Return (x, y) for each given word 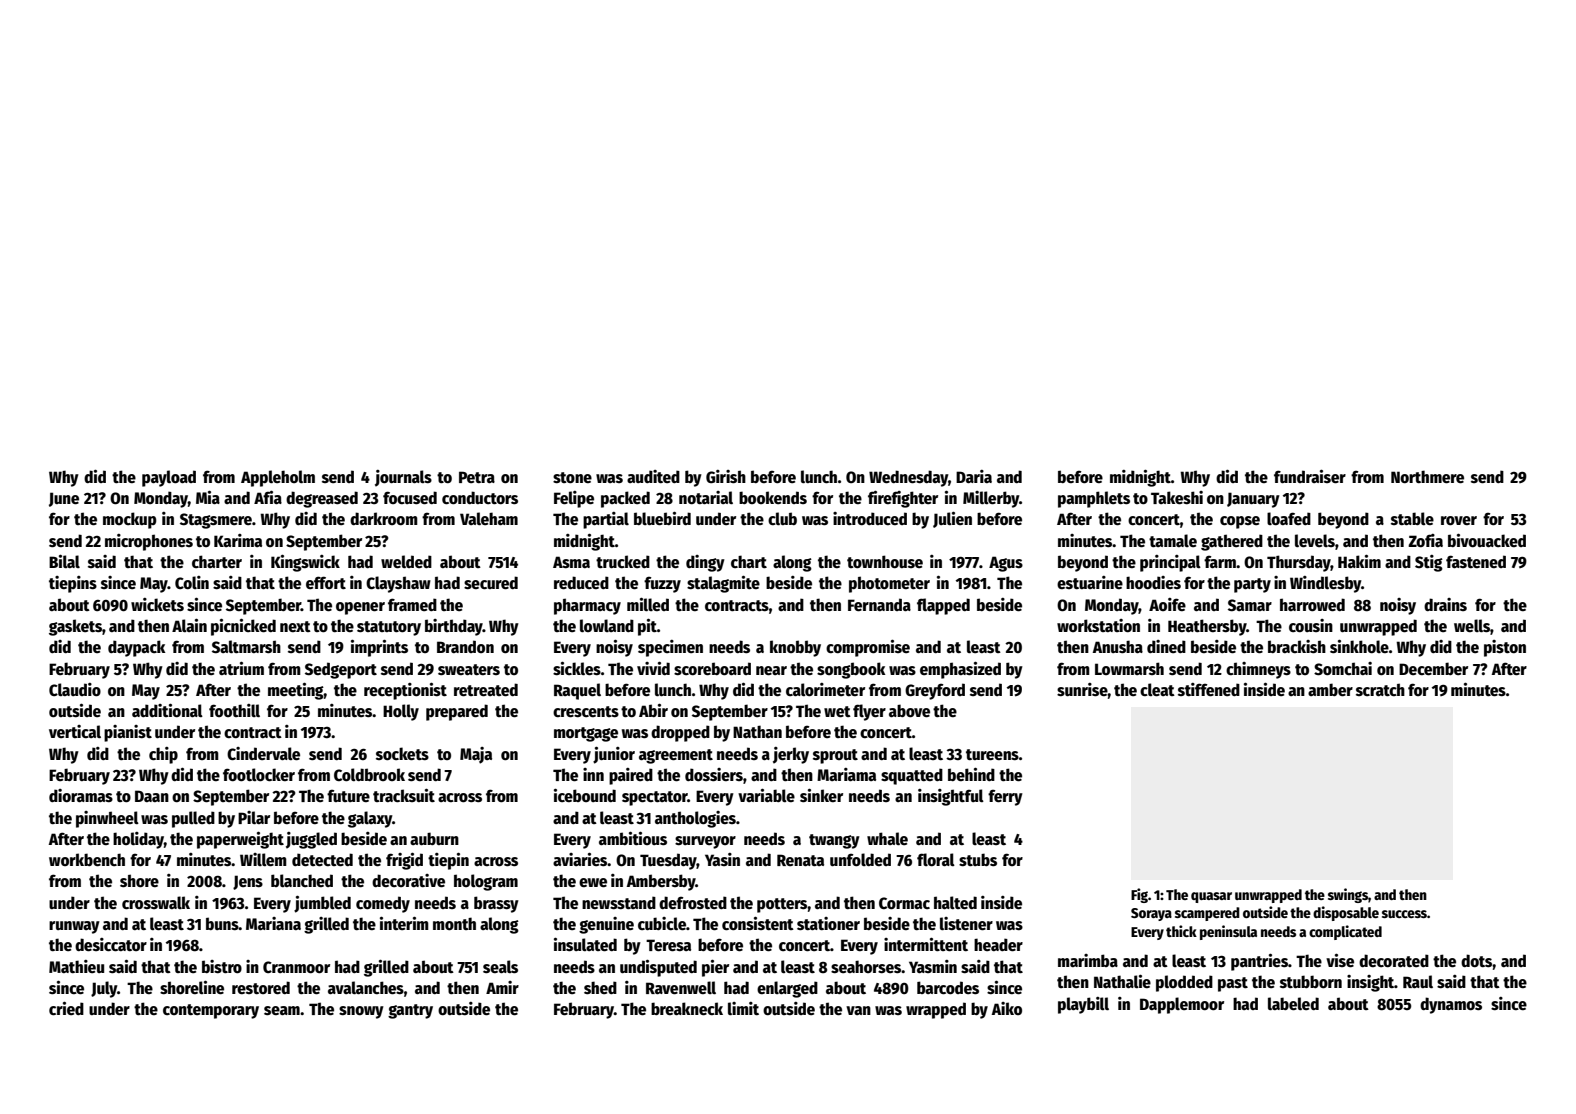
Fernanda (879, 605)
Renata (800, 860)
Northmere (1427, 477)
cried (66, 1008)
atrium (241, 668)
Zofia (1425, 540)
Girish (726, 476)
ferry (1005, 797)
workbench (87, 860)
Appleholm (278, 478)
